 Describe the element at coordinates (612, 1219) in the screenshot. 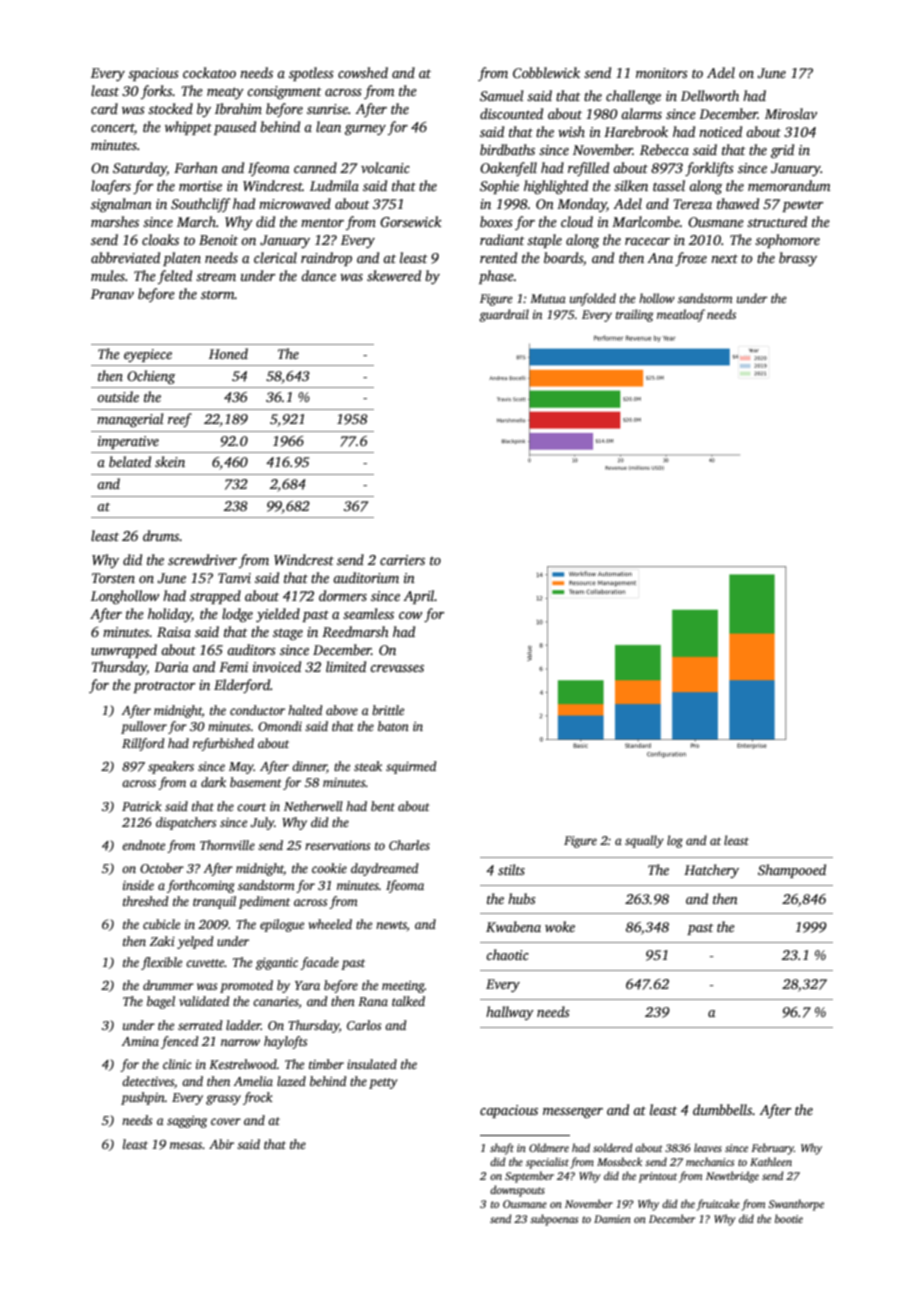

I see `Damien` at that location.
